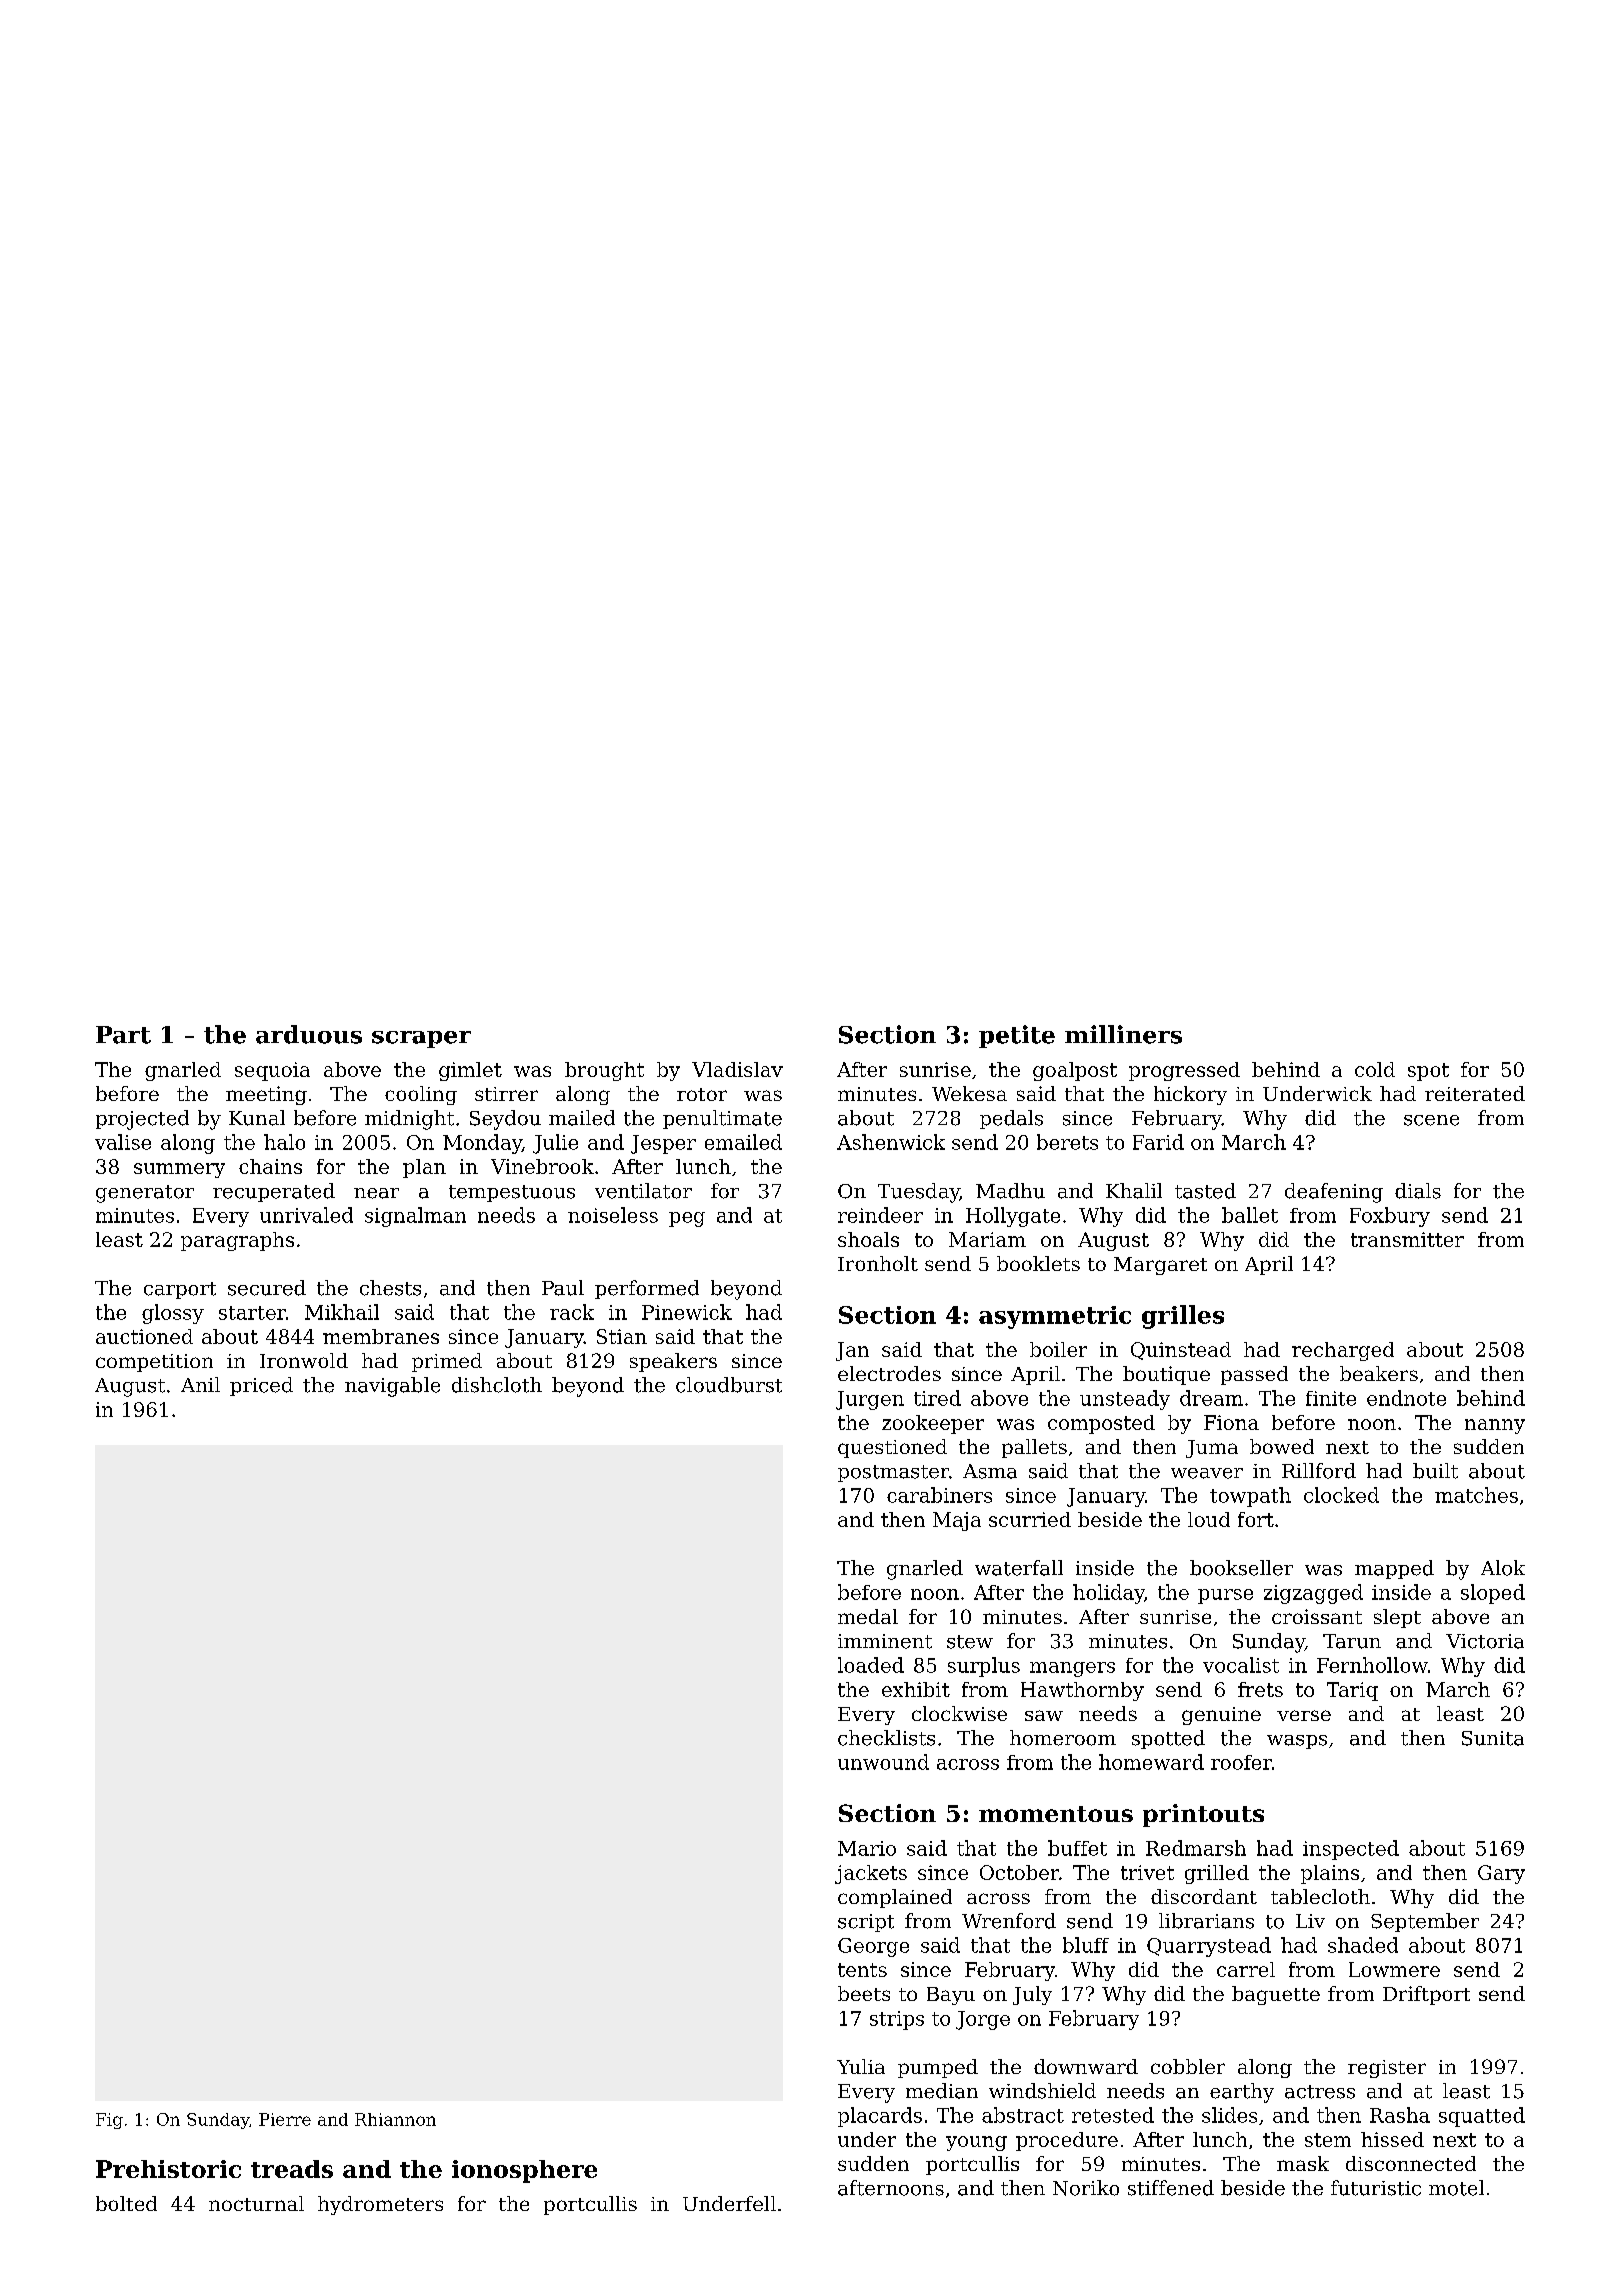 The height and width of the page is (2292, 1620). Describe the element at coordinates (497, 1385) in the page. I see `dishcloth` at that location.
